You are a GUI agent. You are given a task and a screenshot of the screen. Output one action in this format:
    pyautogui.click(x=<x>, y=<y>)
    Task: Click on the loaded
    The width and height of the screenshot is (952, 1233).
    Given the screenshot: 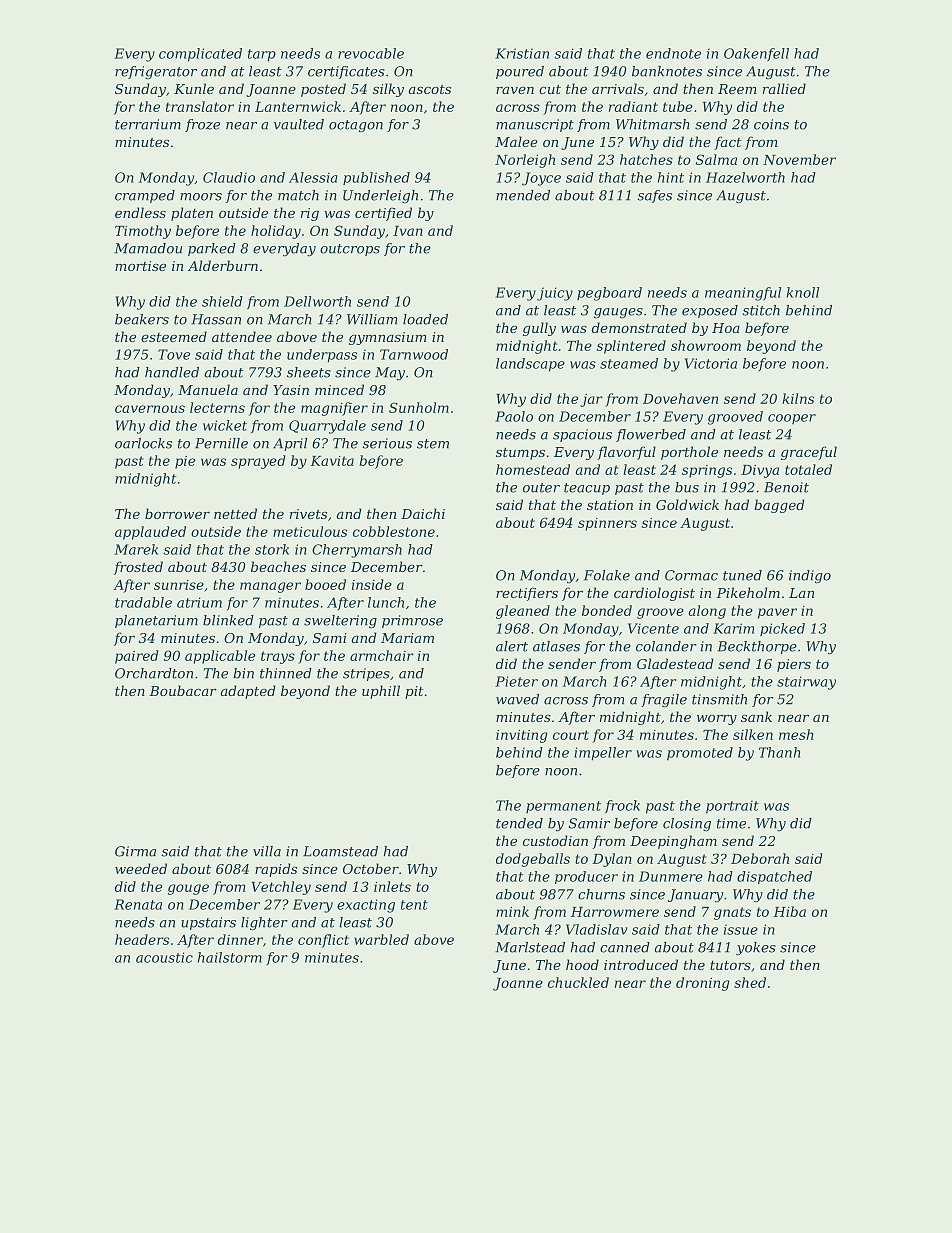 What is the action you would take?
    pyautogui.click(x=425, y=319)
